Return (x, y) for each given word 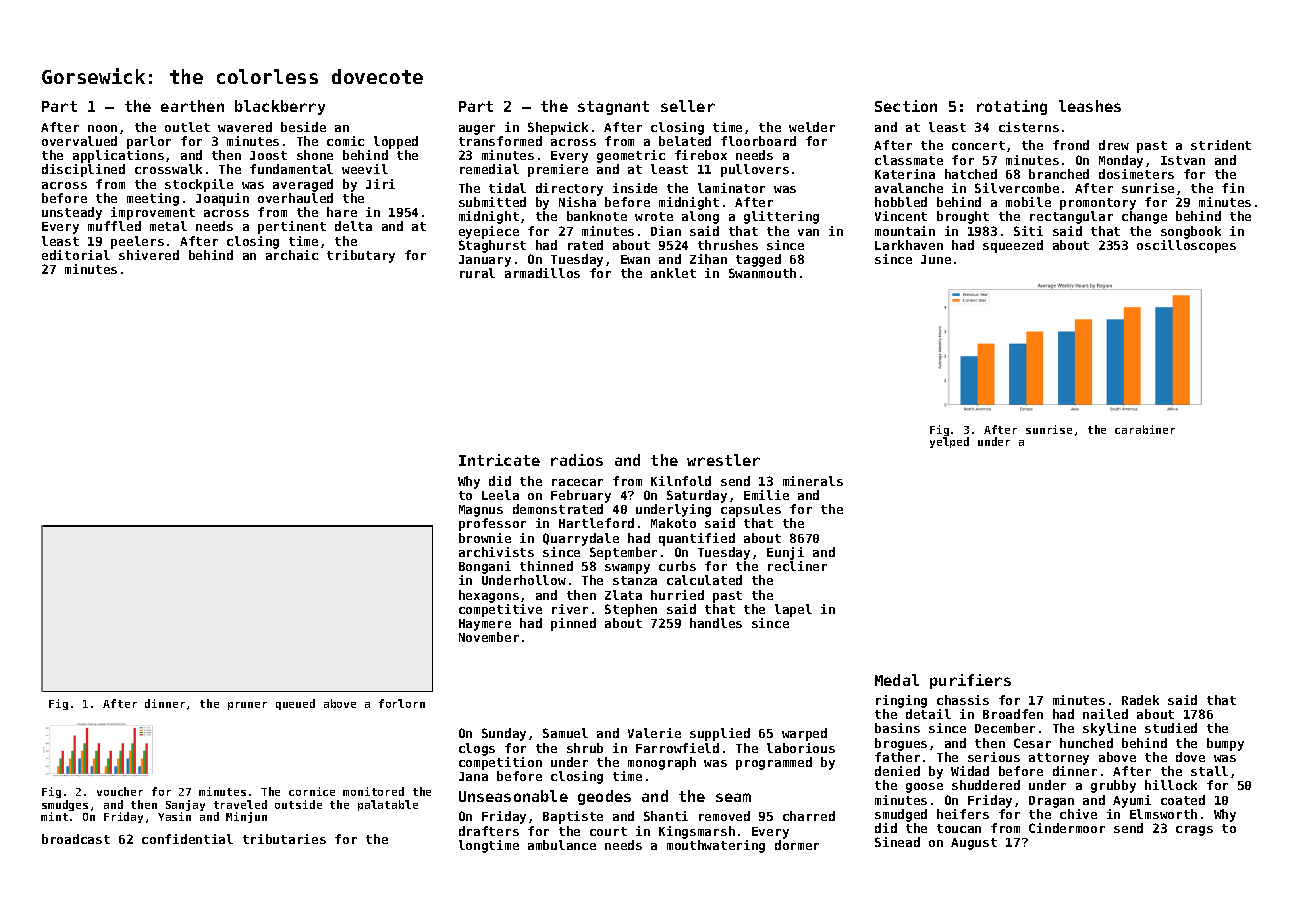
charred (809, 816)
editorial (76, 255)
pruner (247, 706)
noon (102, 128)
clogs (477, 749)
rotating (1012, 107)
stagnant (613, 108)
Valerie (654, 733)
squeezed (1013, 246)
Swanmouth (762, 273)
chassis (963, 700)
